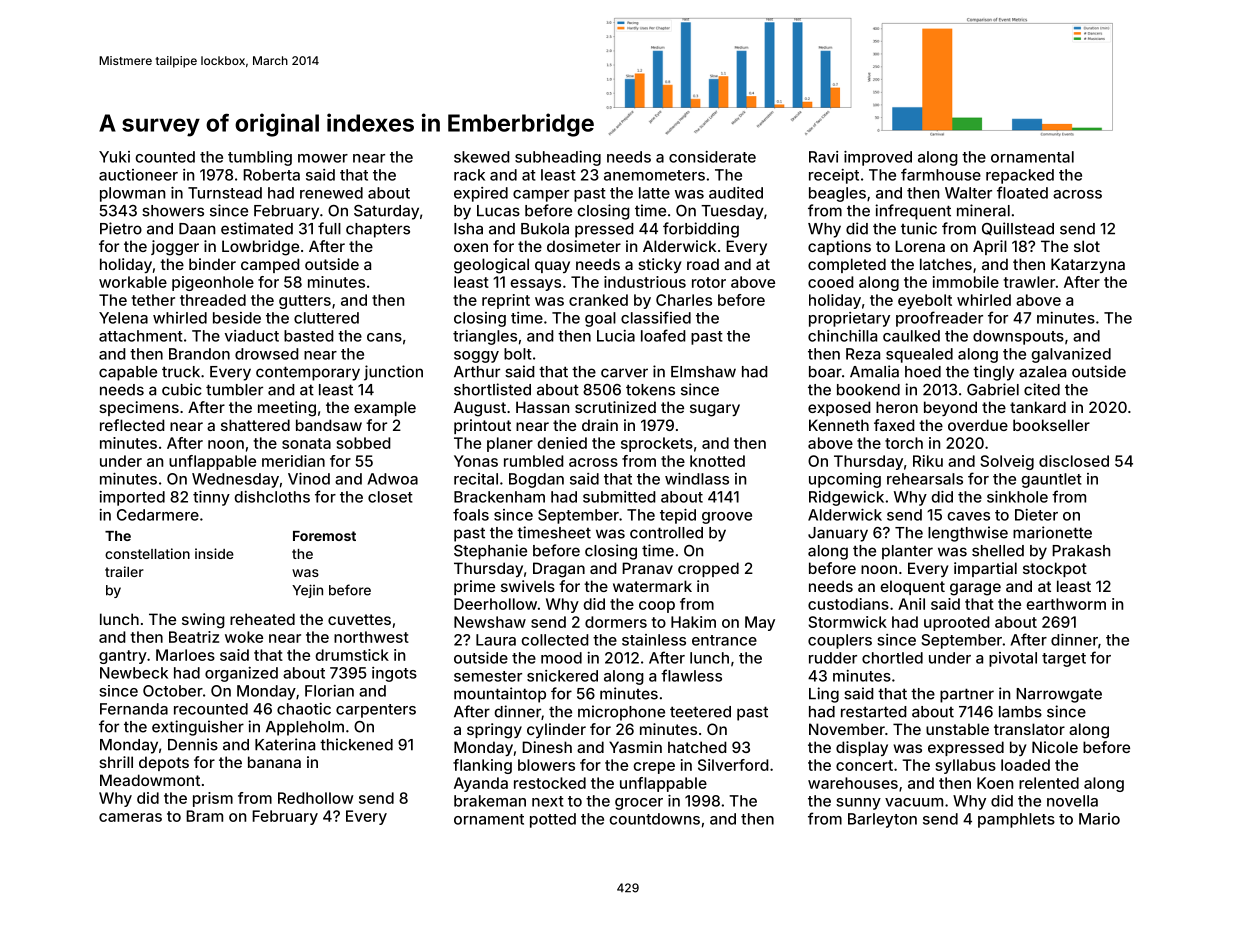  What do you see at coordinates (490, 552) in the screenshot?
I see `Stephanie` at bounding box center [490, 552].
